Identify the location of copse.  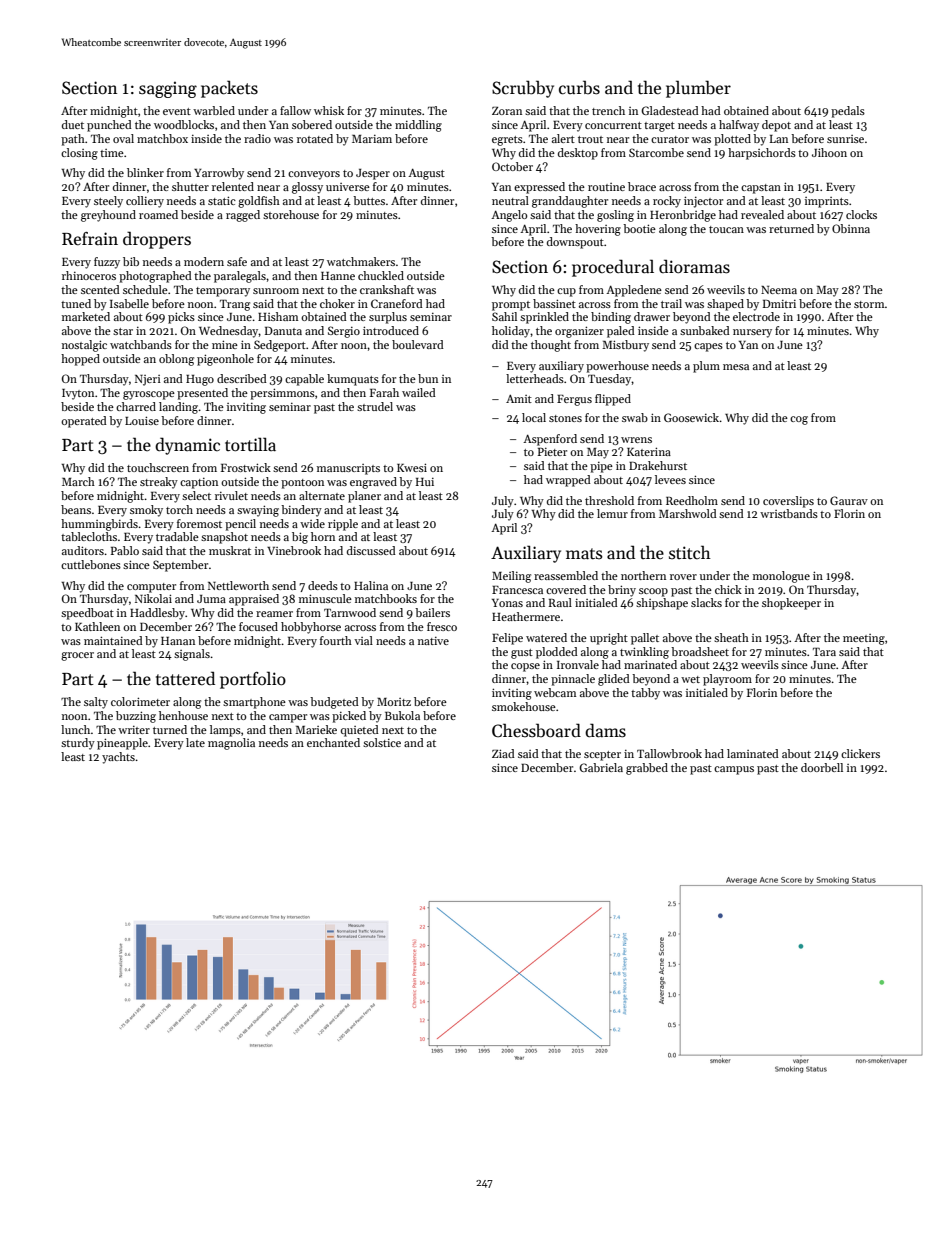
(525, 667).
